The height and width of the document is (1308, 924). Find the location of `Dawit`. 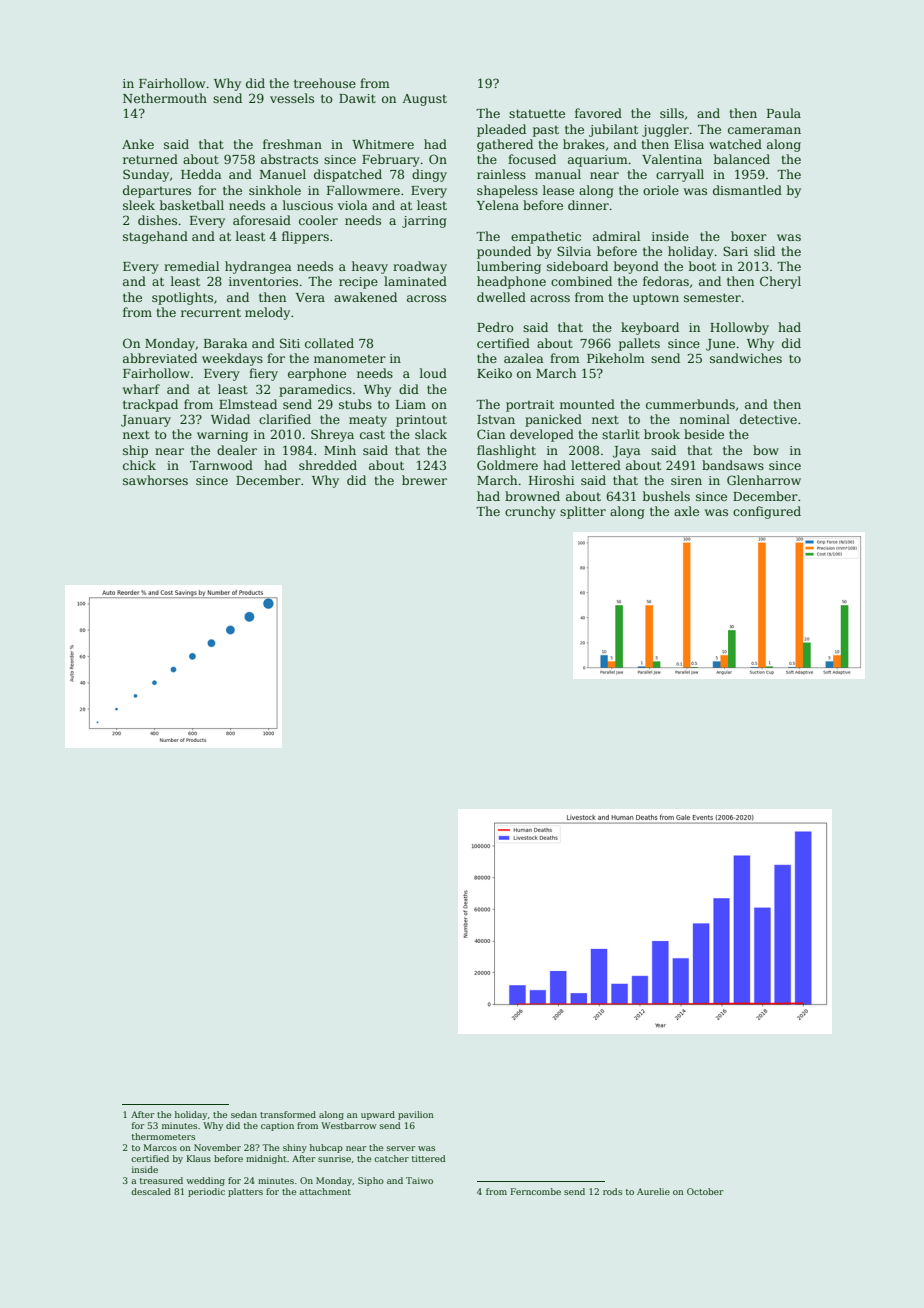

Dawit is located at coordinates (357, 98).
